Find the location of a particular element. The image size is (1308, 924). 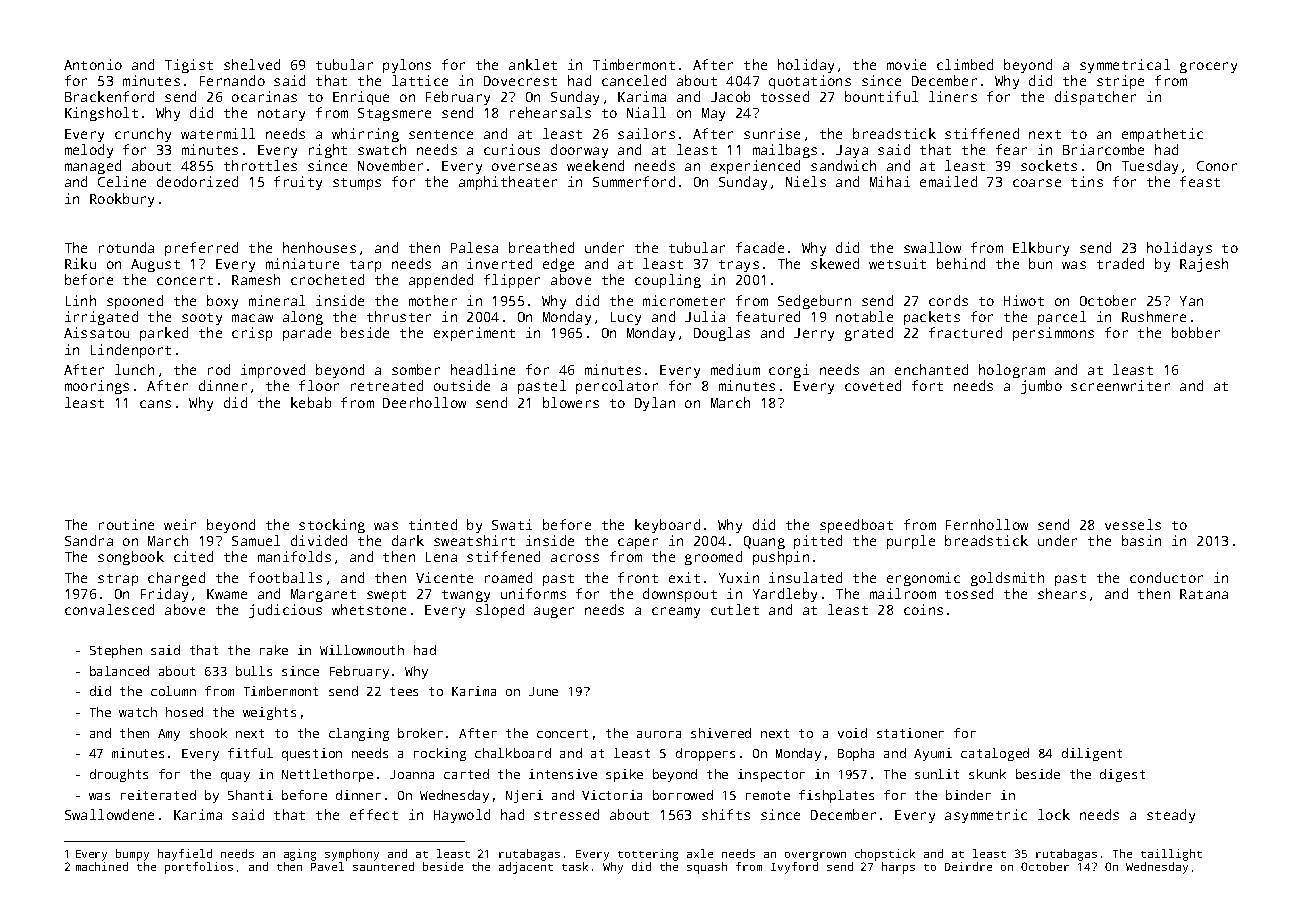

strap is located at coordinates (118, 580).
